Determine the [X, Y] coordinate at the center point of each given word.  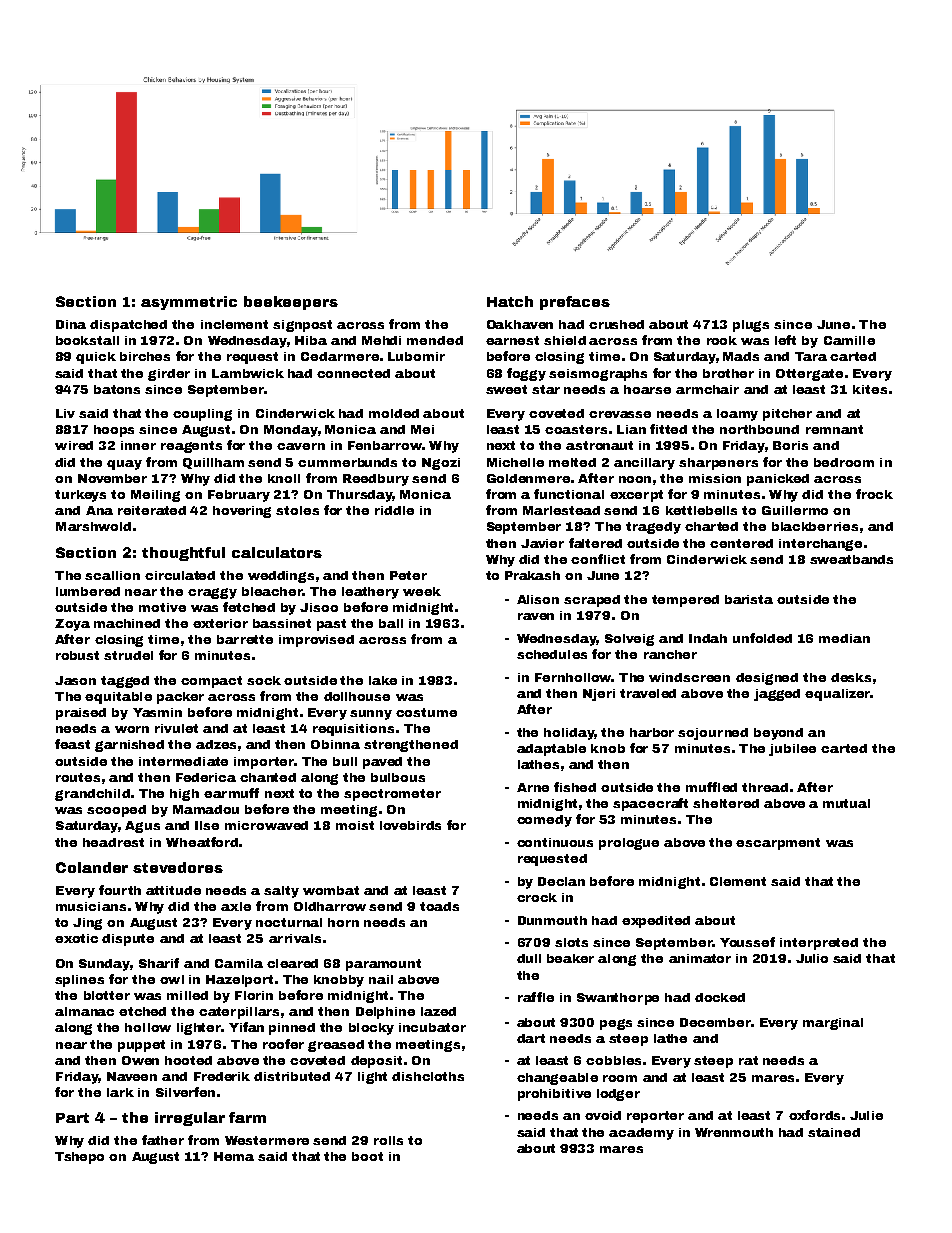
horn [343, 922]
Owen [140, 1060]
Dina [71, 324]
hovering [242, 512]
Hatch [510, 301]
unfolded [762, 638]
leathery [370, 593]
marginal [833, 1024]
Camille [849, 340]
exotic [76, 938]
